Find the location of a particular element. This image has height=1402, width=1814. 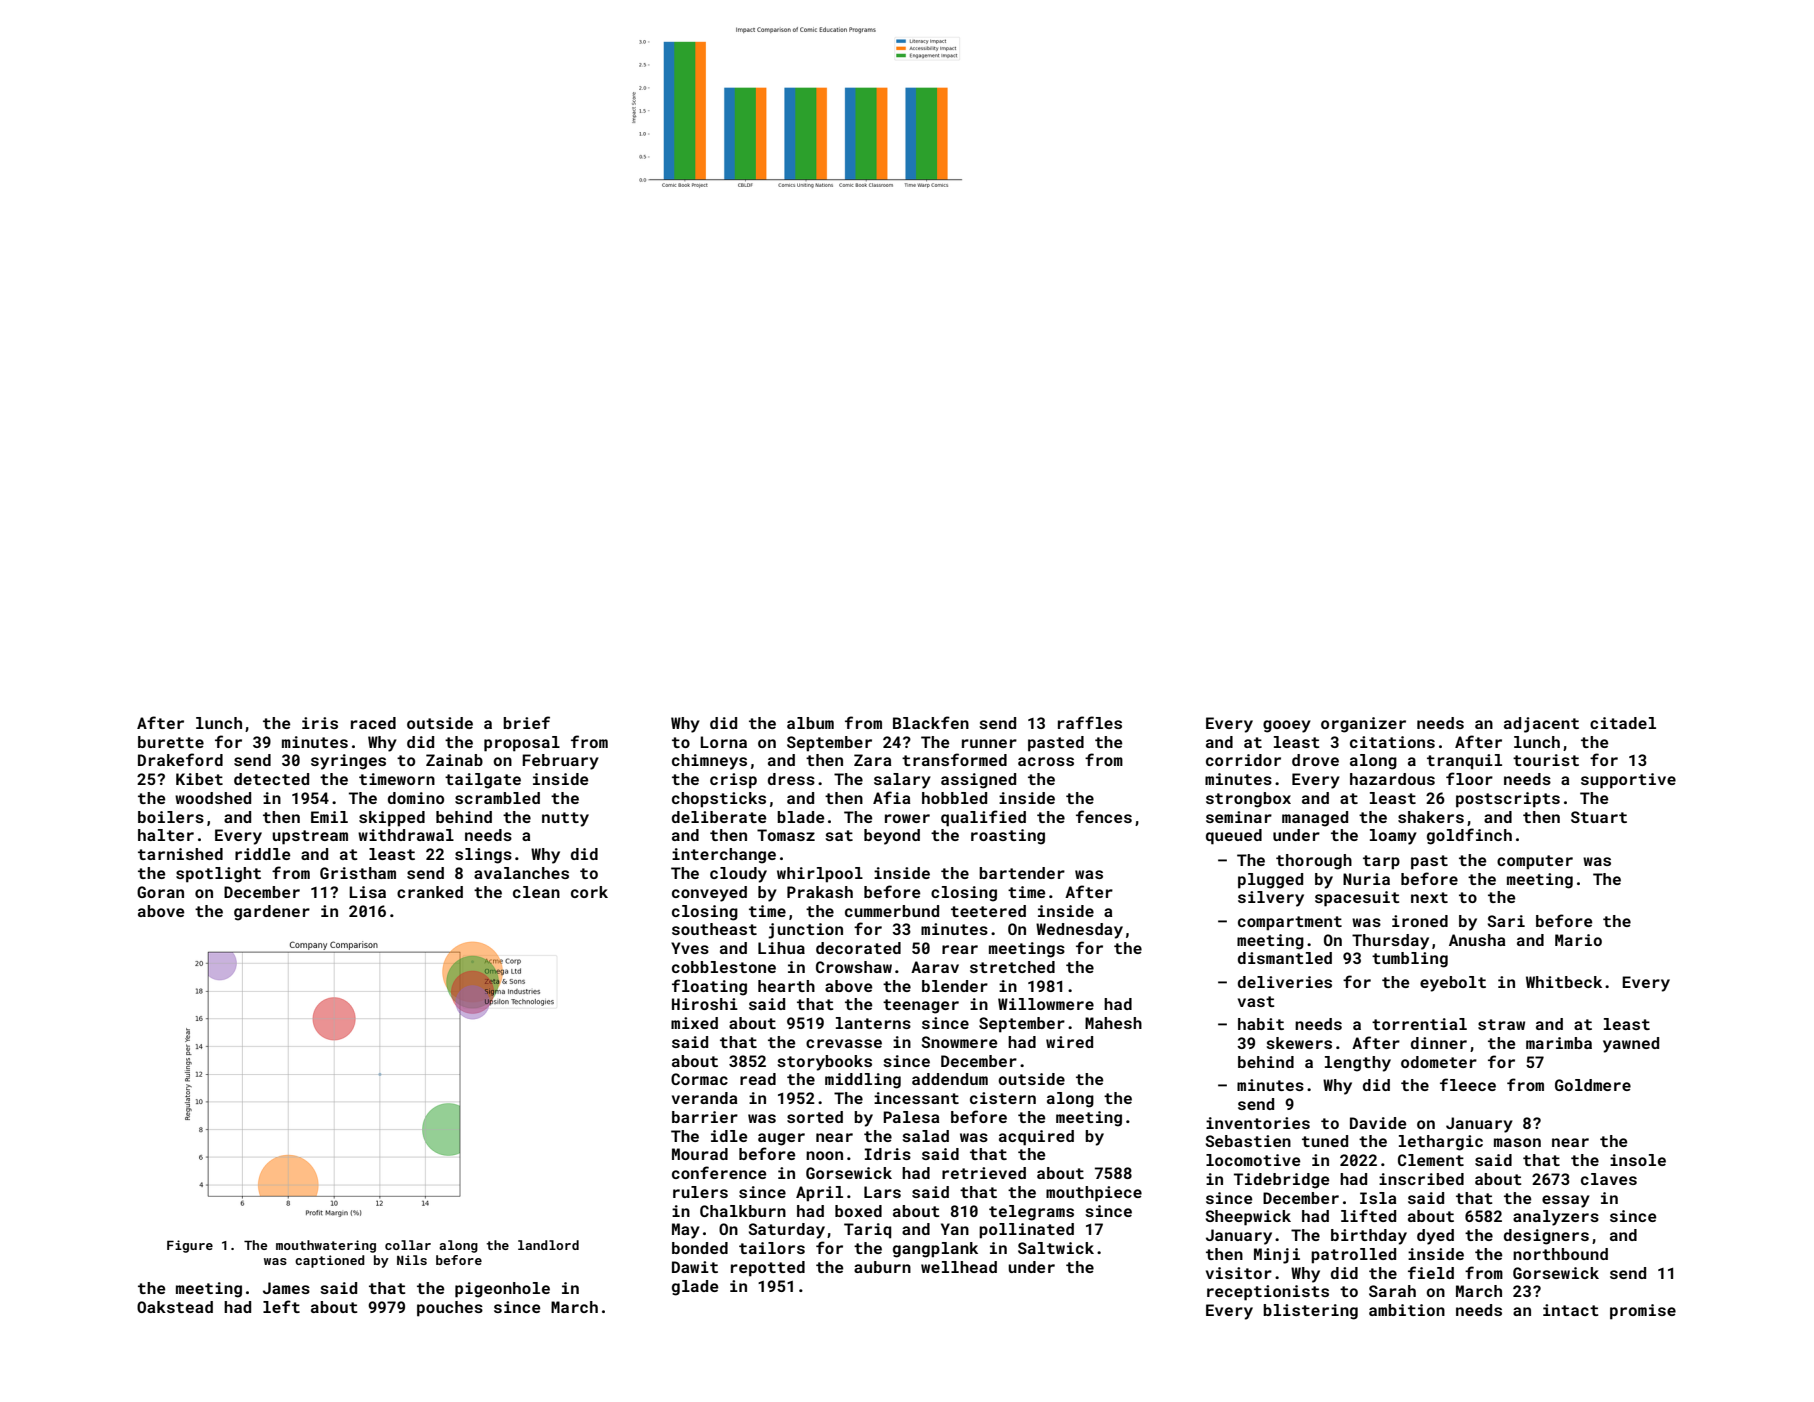

Whitbeck is located at coordinates (1564, 982).
